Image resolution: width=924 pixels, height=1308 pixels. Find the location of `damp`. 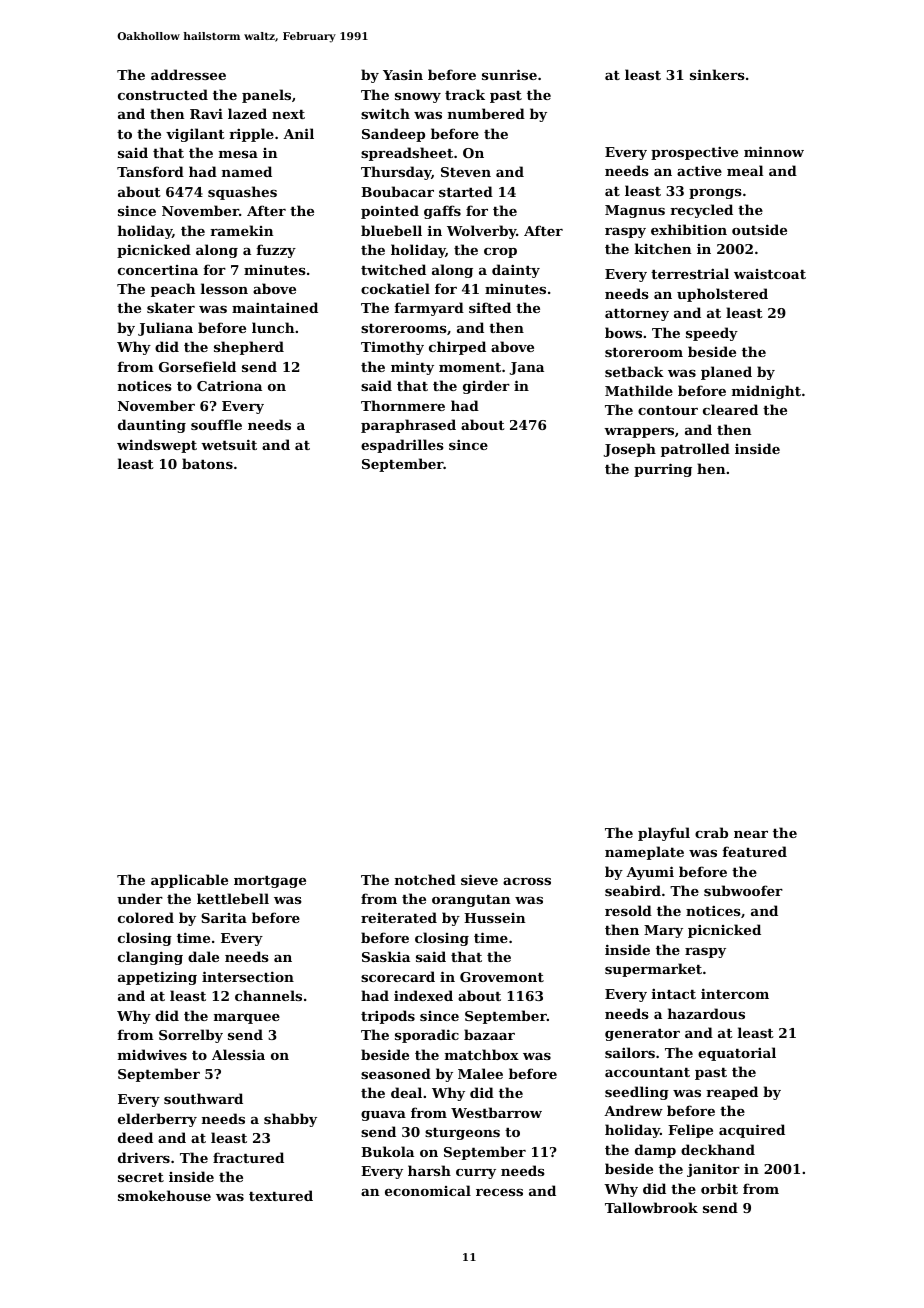

damp is located at coordinates (655, 1151).
